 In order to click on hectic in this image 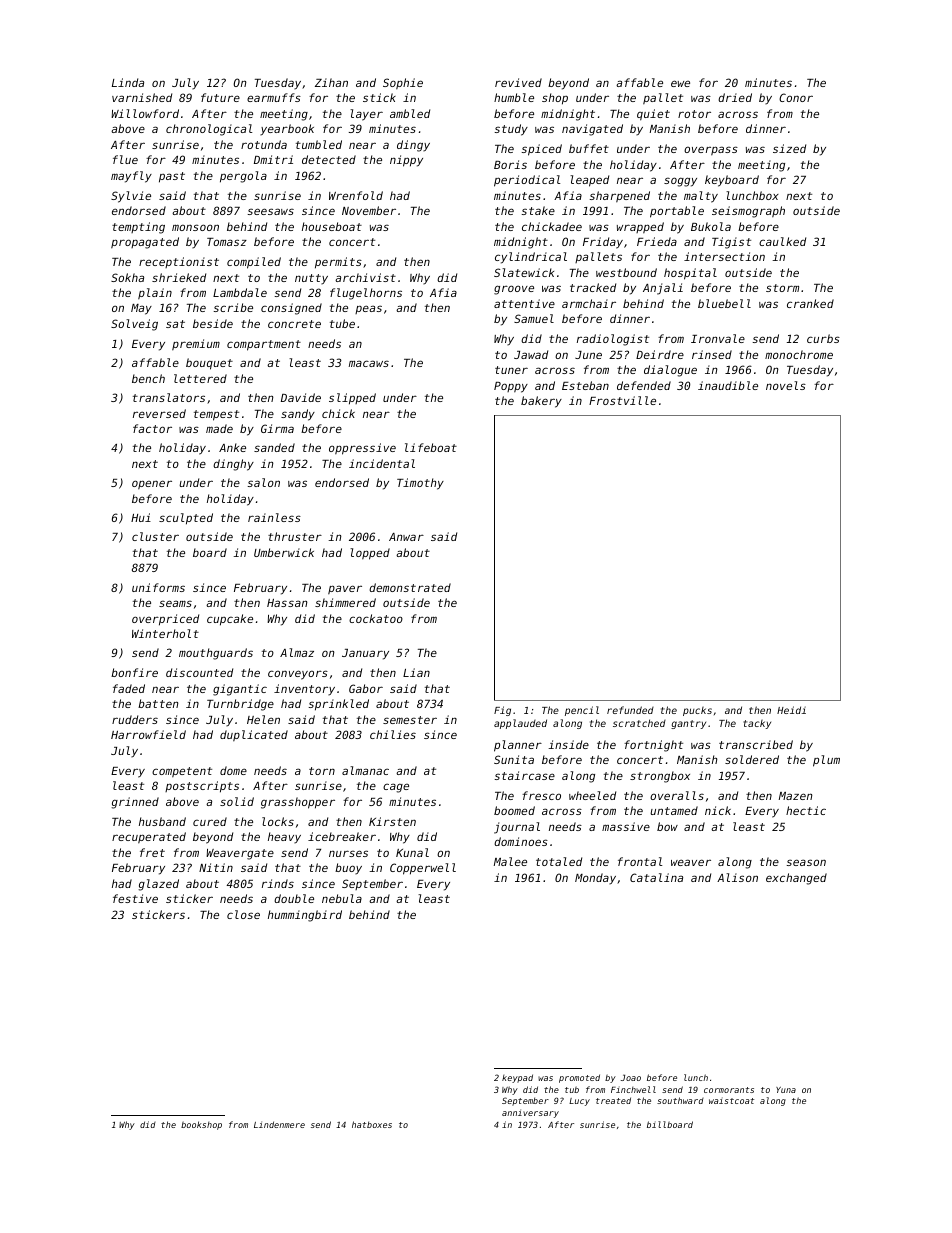, I will do `click(806, 810)`.
